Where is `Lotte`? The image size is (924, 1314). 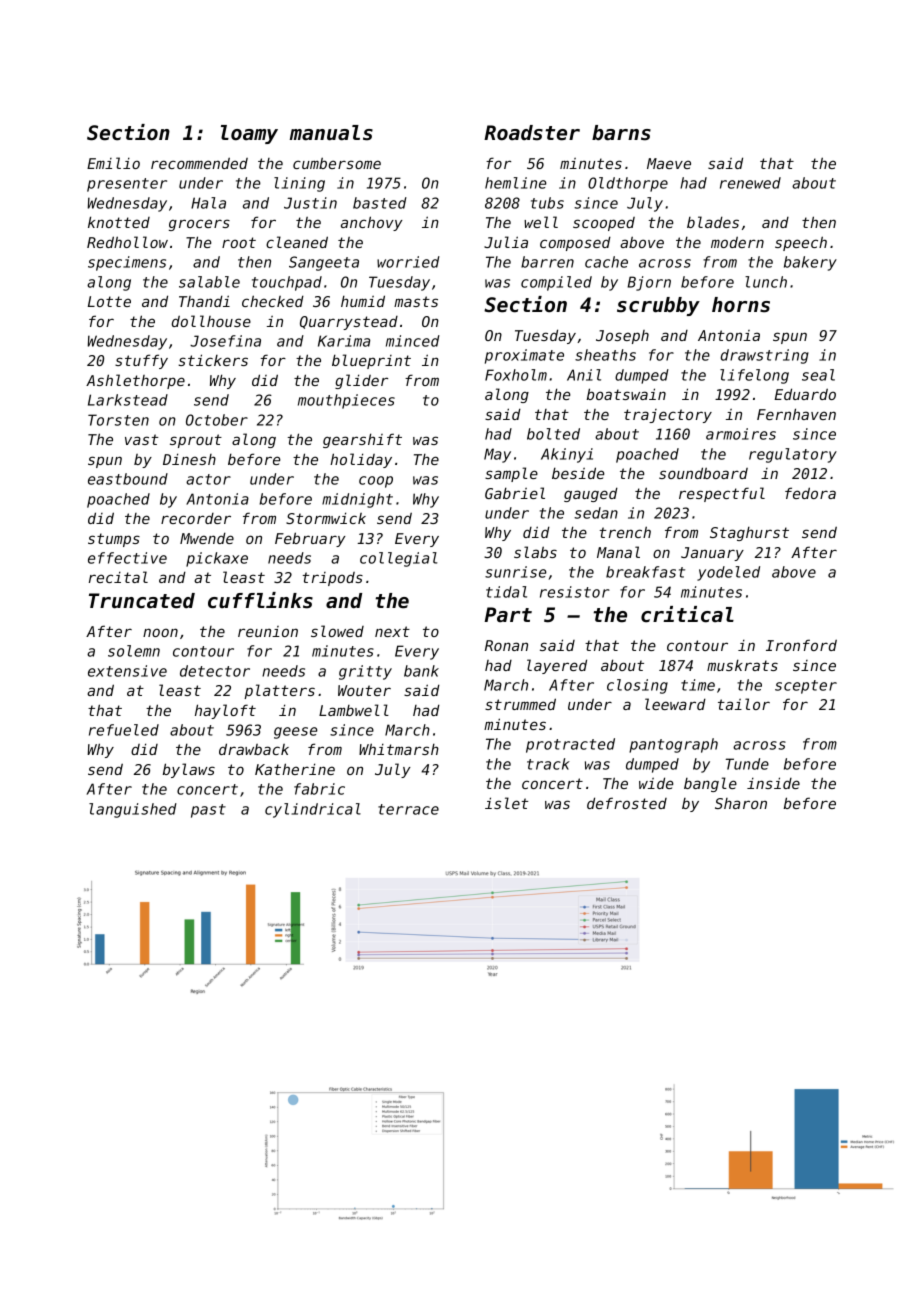
Lotte is located at coordinates (109, 301).
